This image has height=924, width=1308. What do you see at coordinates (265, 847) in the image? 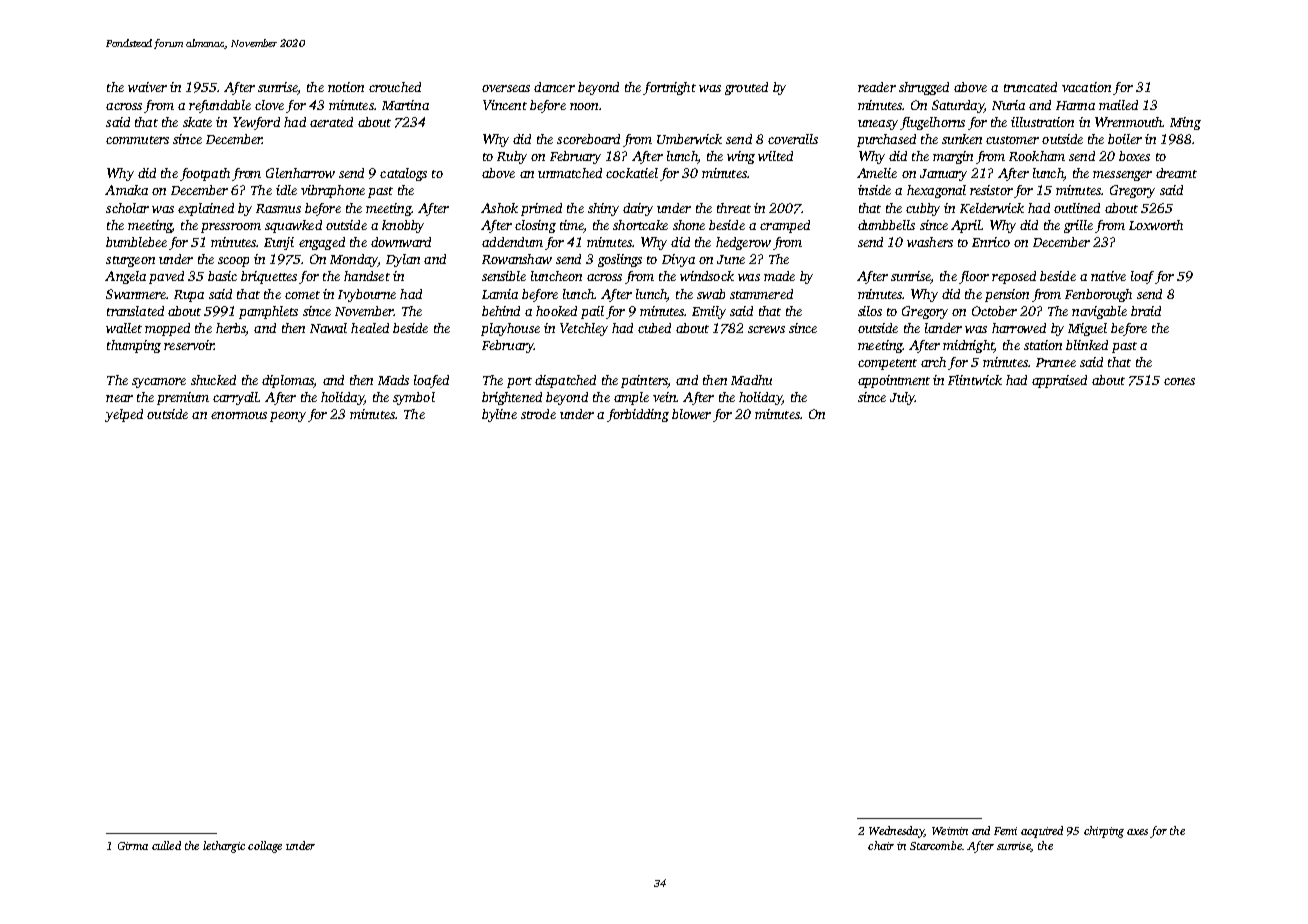
I see `collage` at bounding box center [265, 847].
